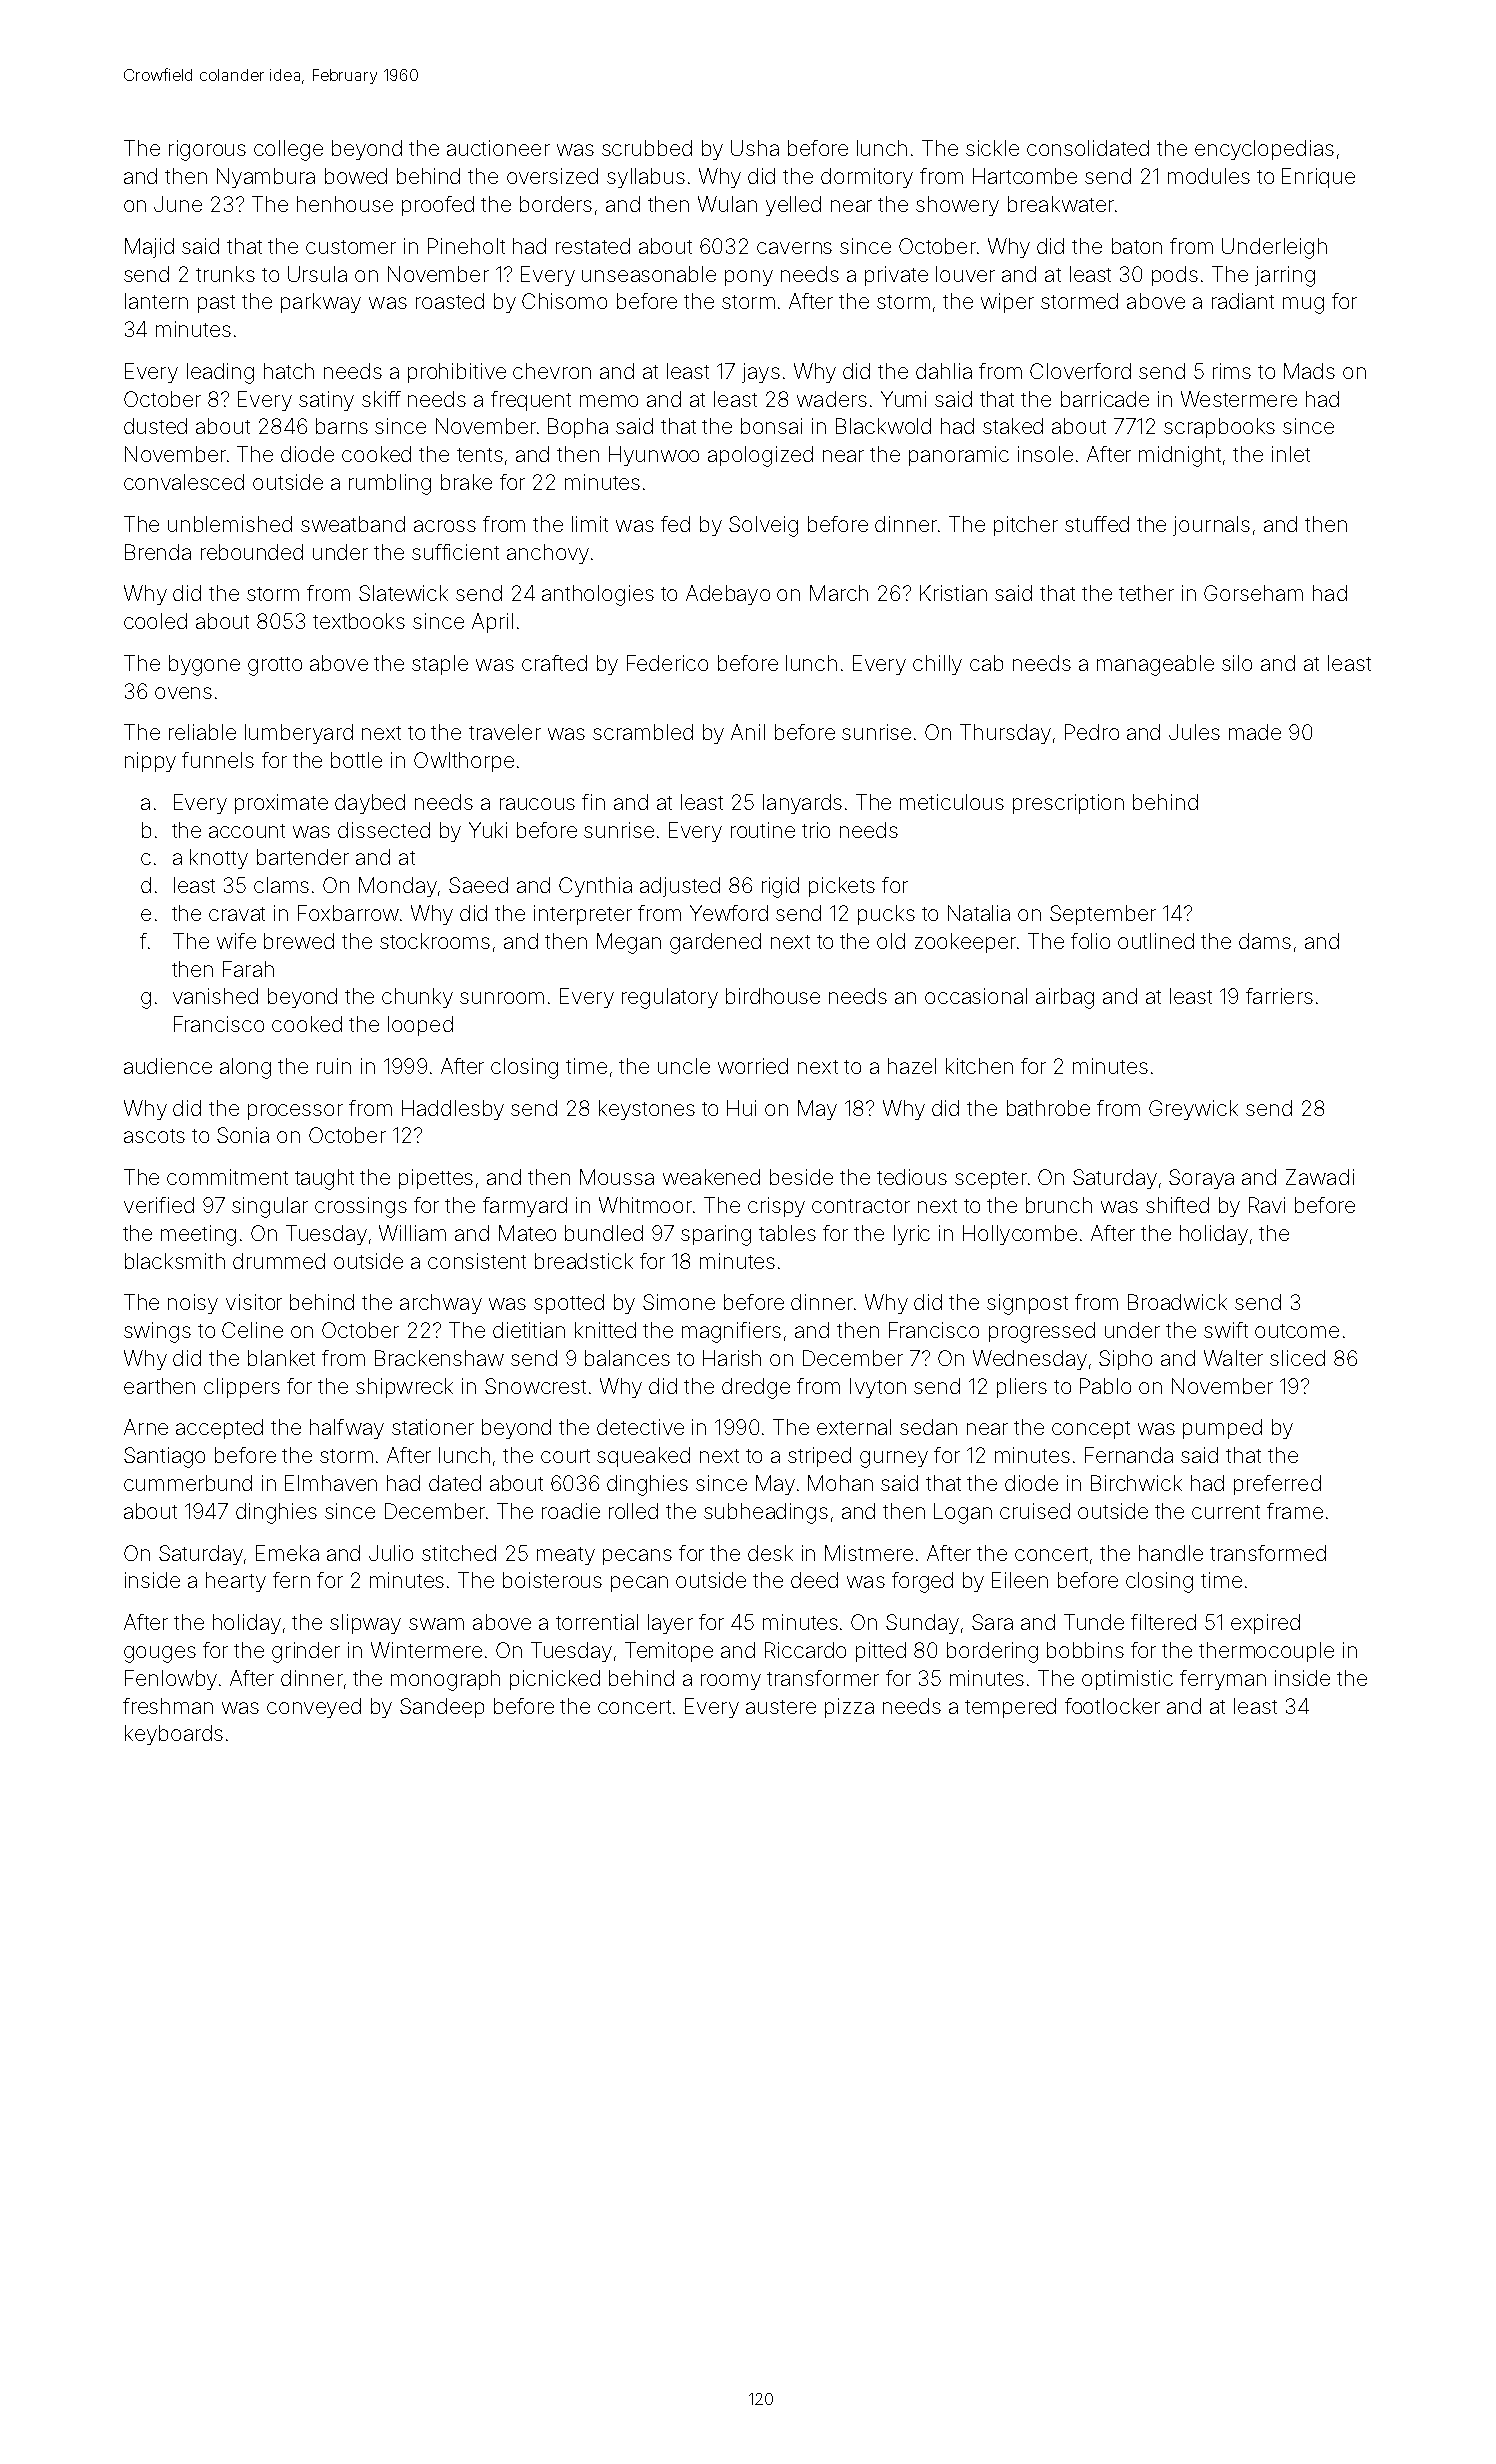 Image resolution: width=1496 pixels, height=2464 pixels. Describe the element at coordinates (965, 943) in the document. I see `zookeeper` at that location.
